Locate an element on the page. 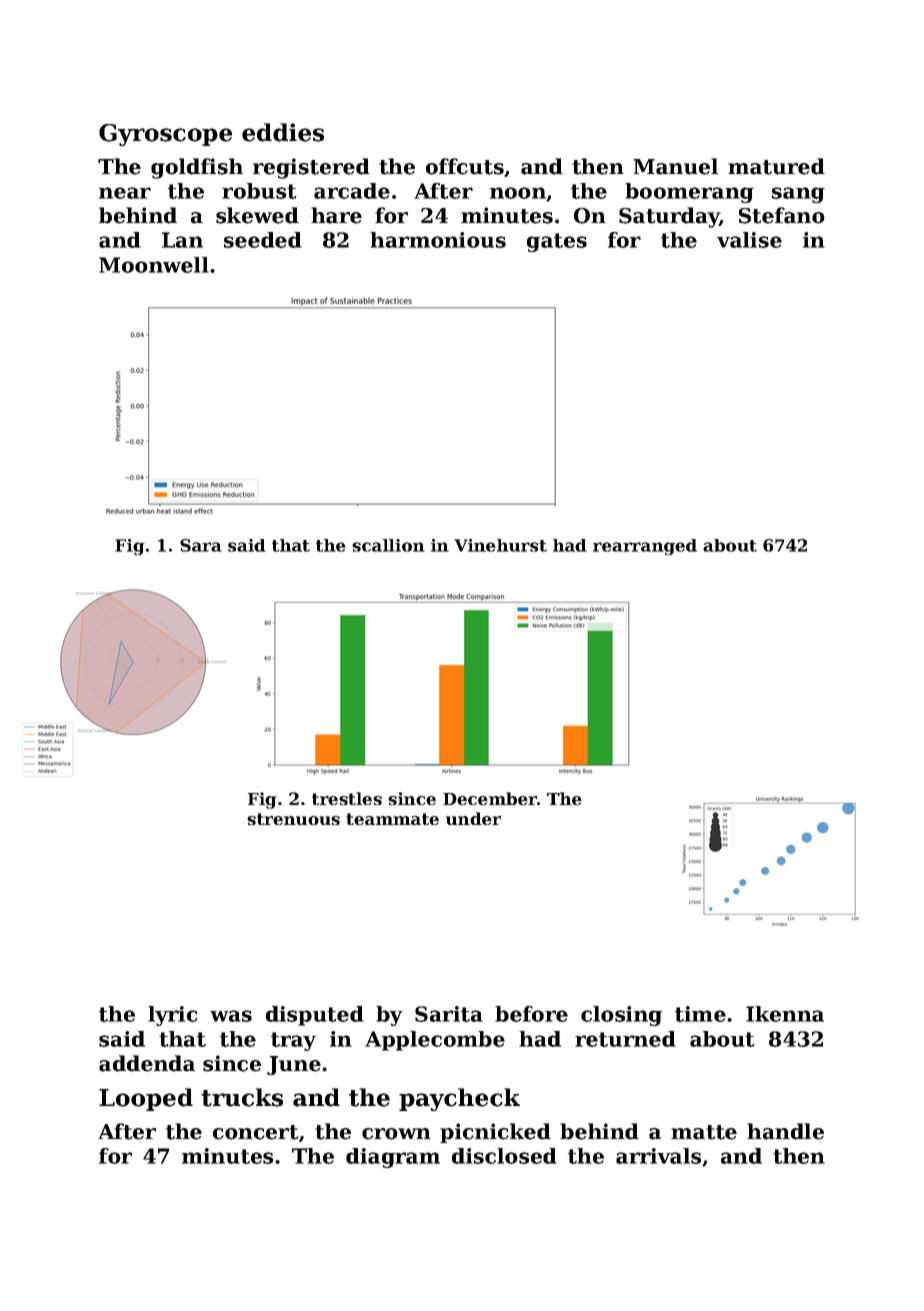 The width and height of the document is (924, 1311). diagram is located at coordinates (393, 1158).
